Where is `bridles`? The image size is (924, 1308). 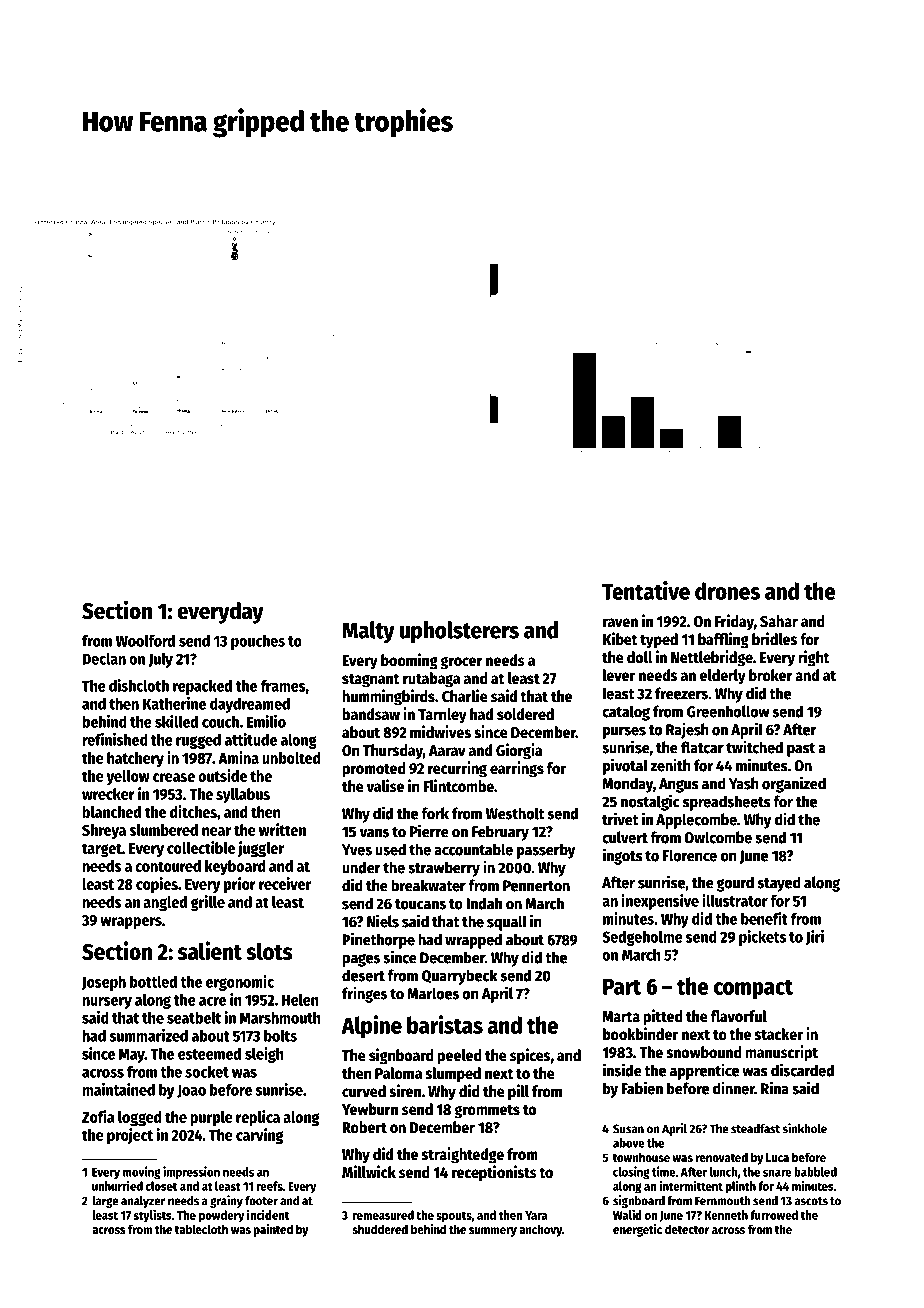 bridles is located at coordinates (774, 639).
